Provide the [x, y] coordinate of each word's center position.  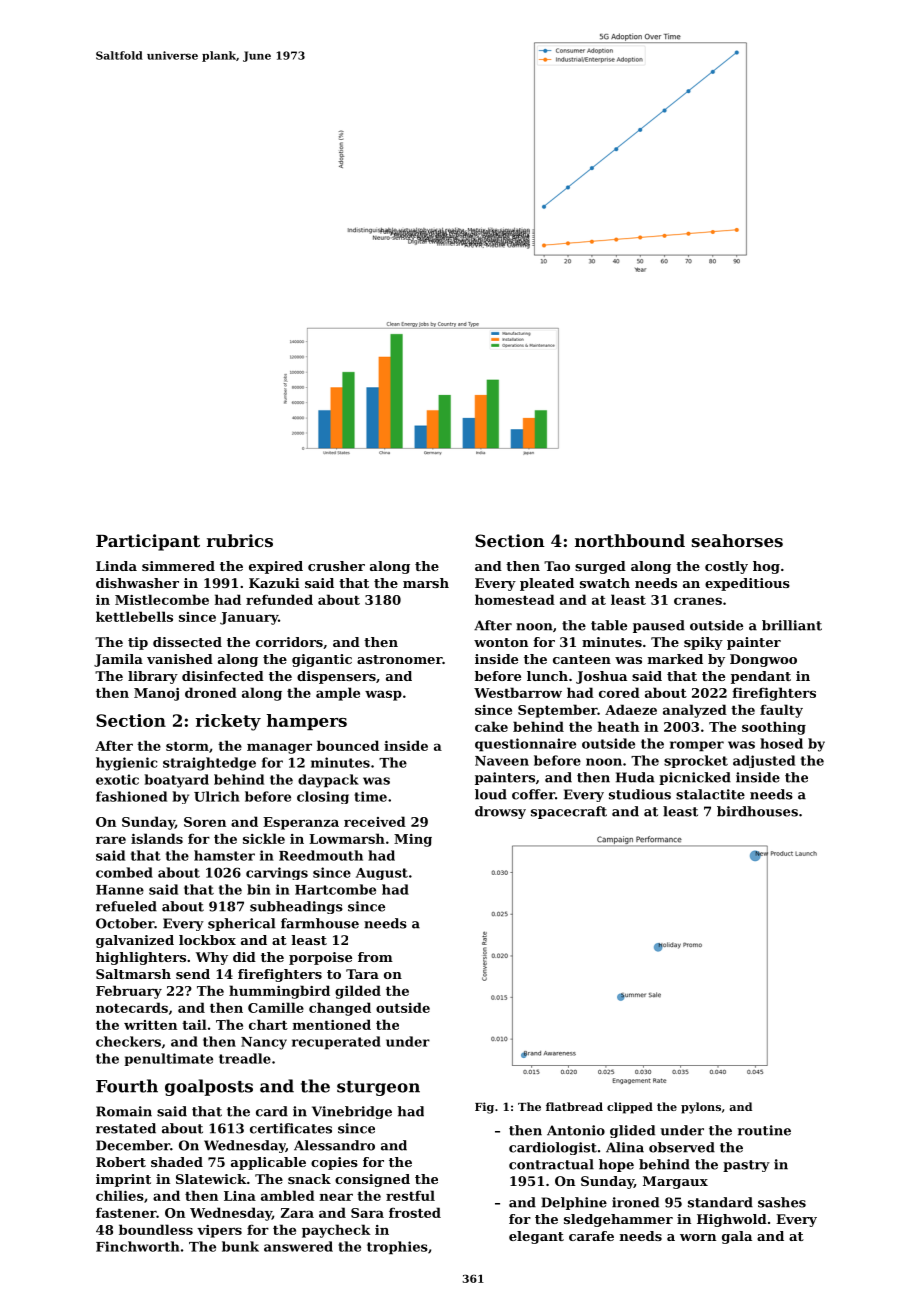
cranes [698, 601]
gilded [358, 992]
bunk [240, 1246]
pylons [701, 1108]
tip [138, 643]
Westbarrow [518, 692]
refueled [126, 906]
